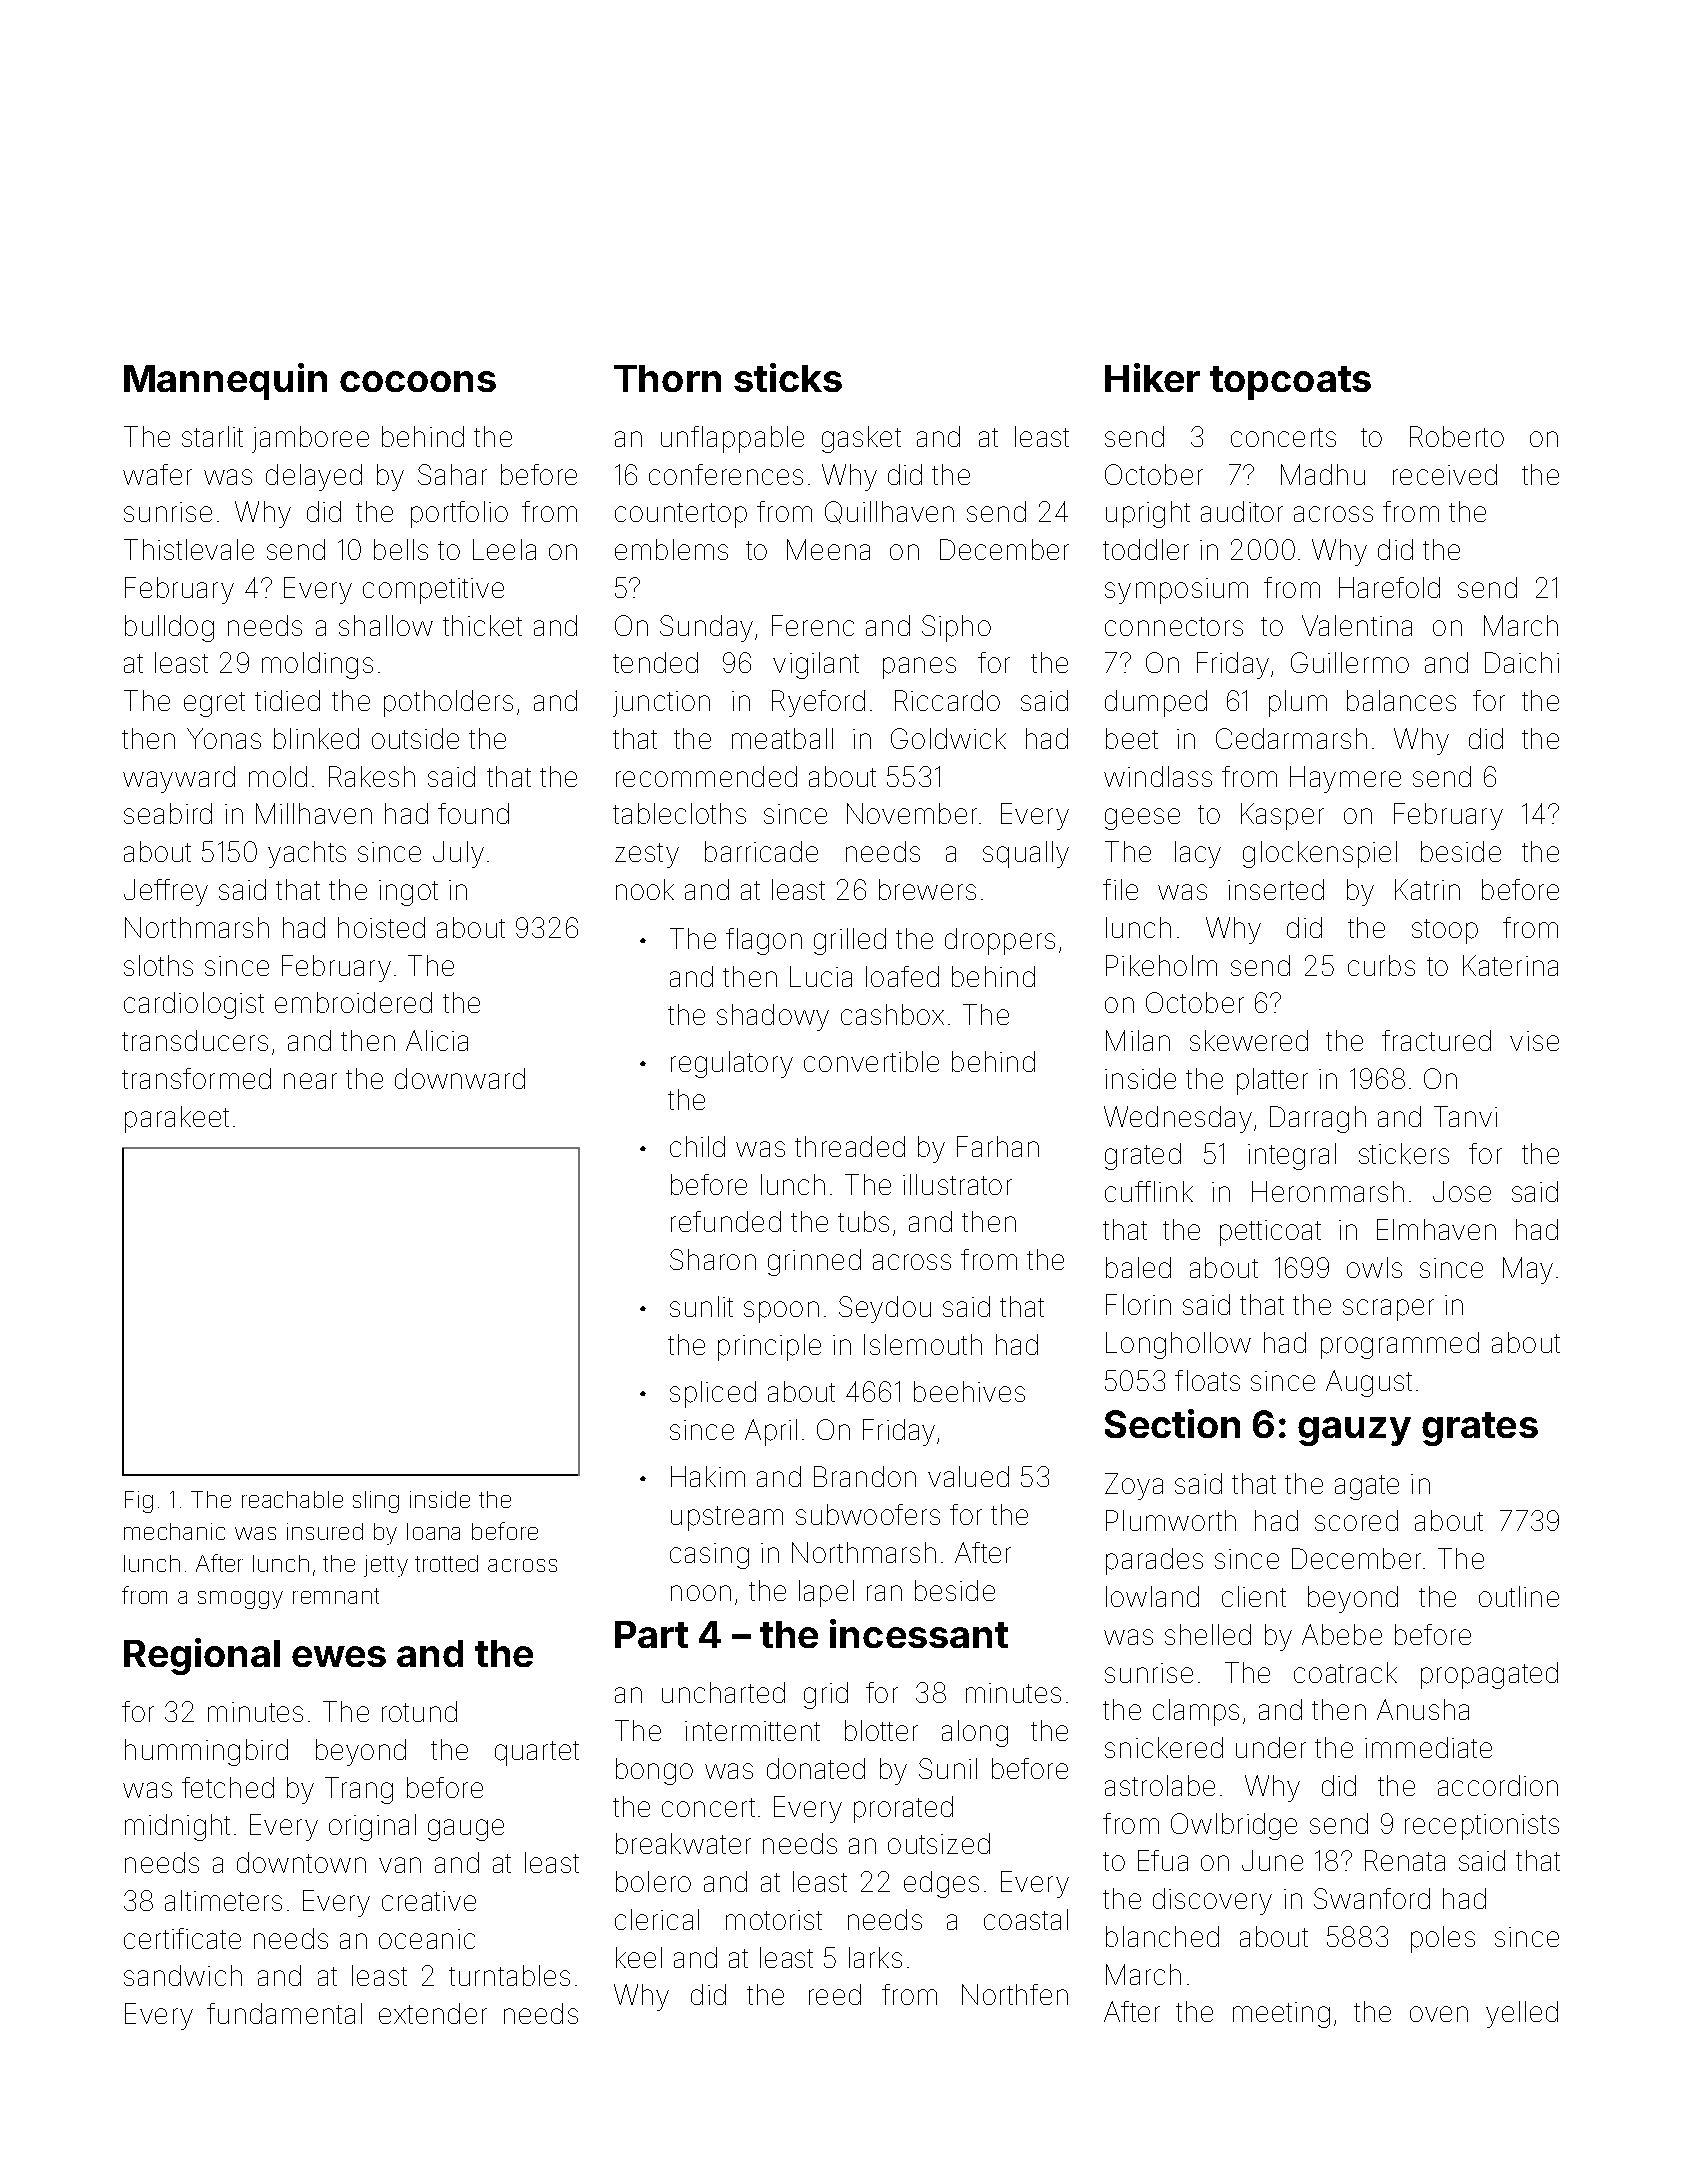  What do you see at coordinates (376, 1502) in the image?
I see `sling` at bounding box center [376, 1502].
